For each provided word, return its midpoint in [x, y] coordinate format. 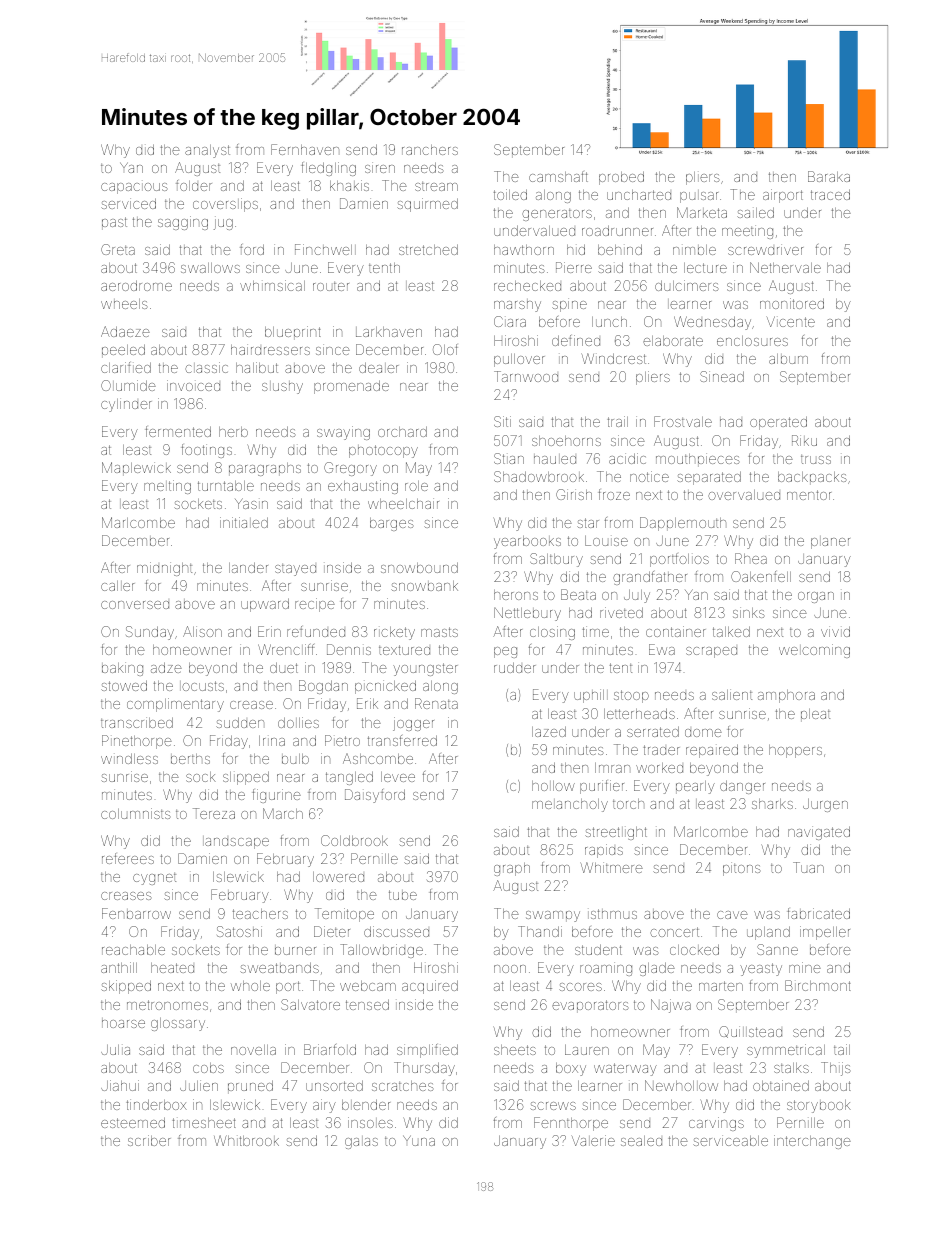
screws [553, 1106]
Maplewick [136, 469]
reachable [133, 950]
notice [649, 476]
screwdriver [765, 249]
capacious [134, 188]
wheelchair [403, 503]
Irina [272, 741]
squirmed [427, 205]
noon [510, 969]
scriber [149, 1140]
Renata [436, 703]
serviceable [730, 1140]
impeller [825, 933]
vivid [835, 631]
